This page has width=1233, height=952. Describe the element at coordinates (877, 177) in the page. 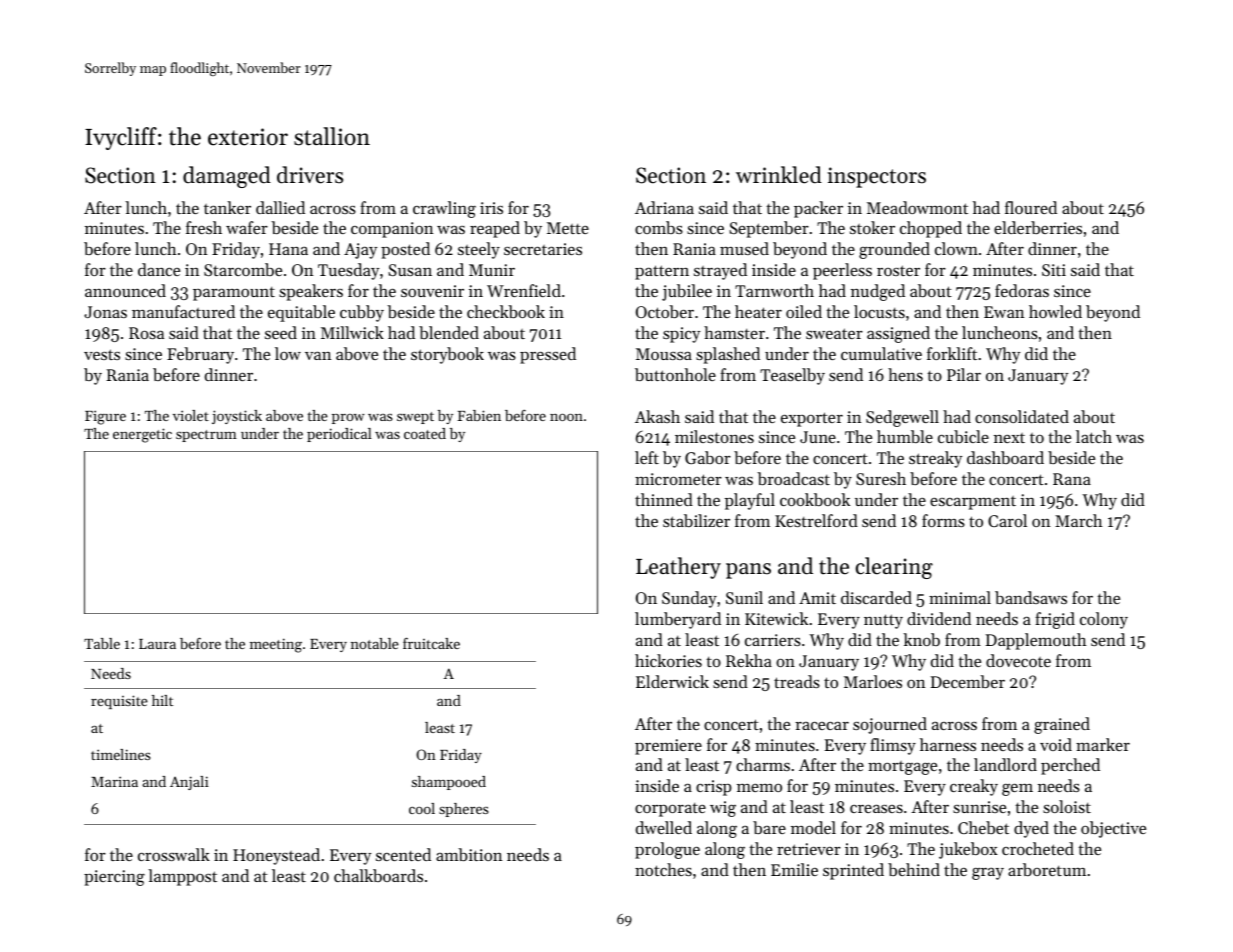

I see `inspectors` at that location.
